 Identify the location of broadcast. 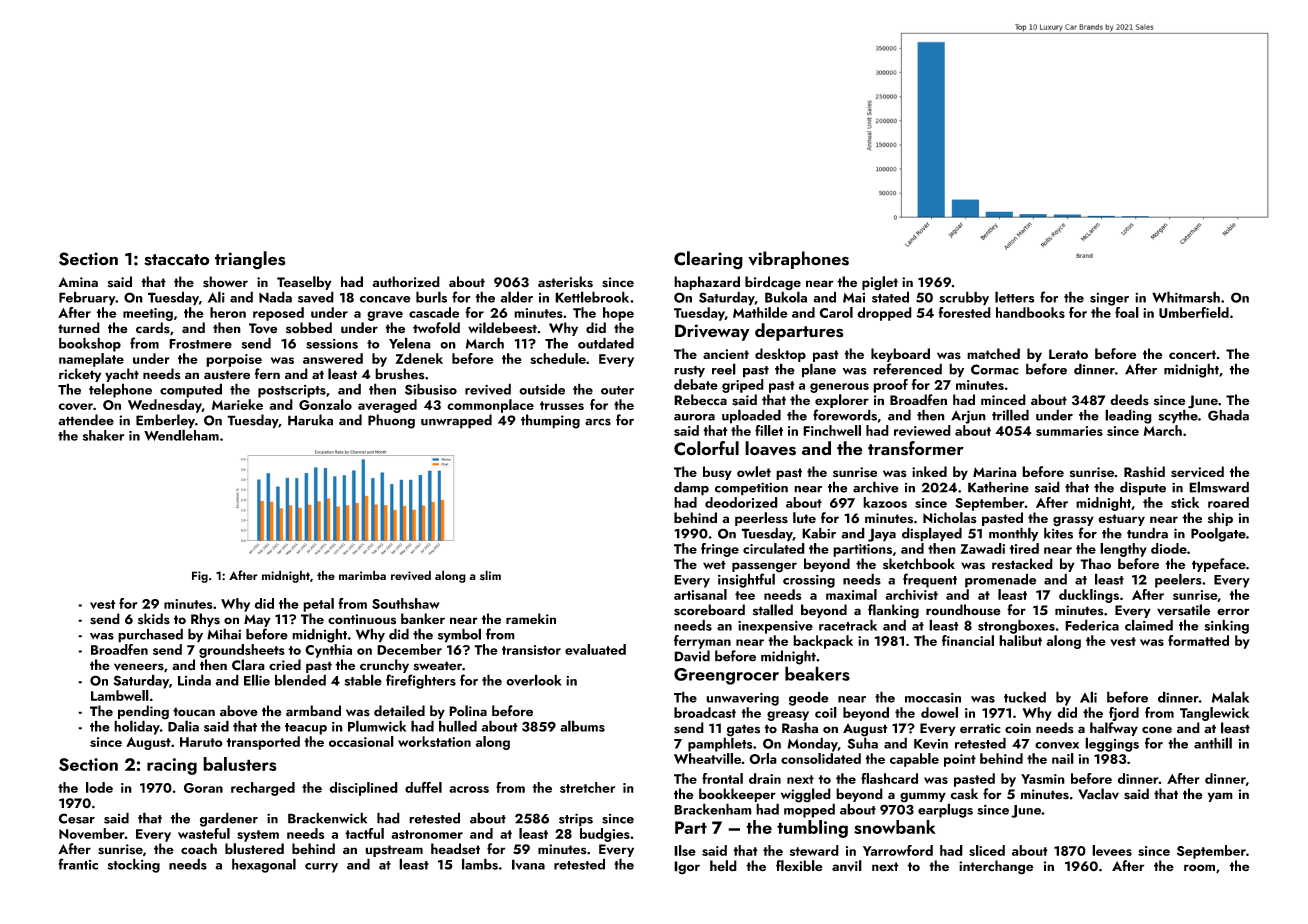
(705, 712).
